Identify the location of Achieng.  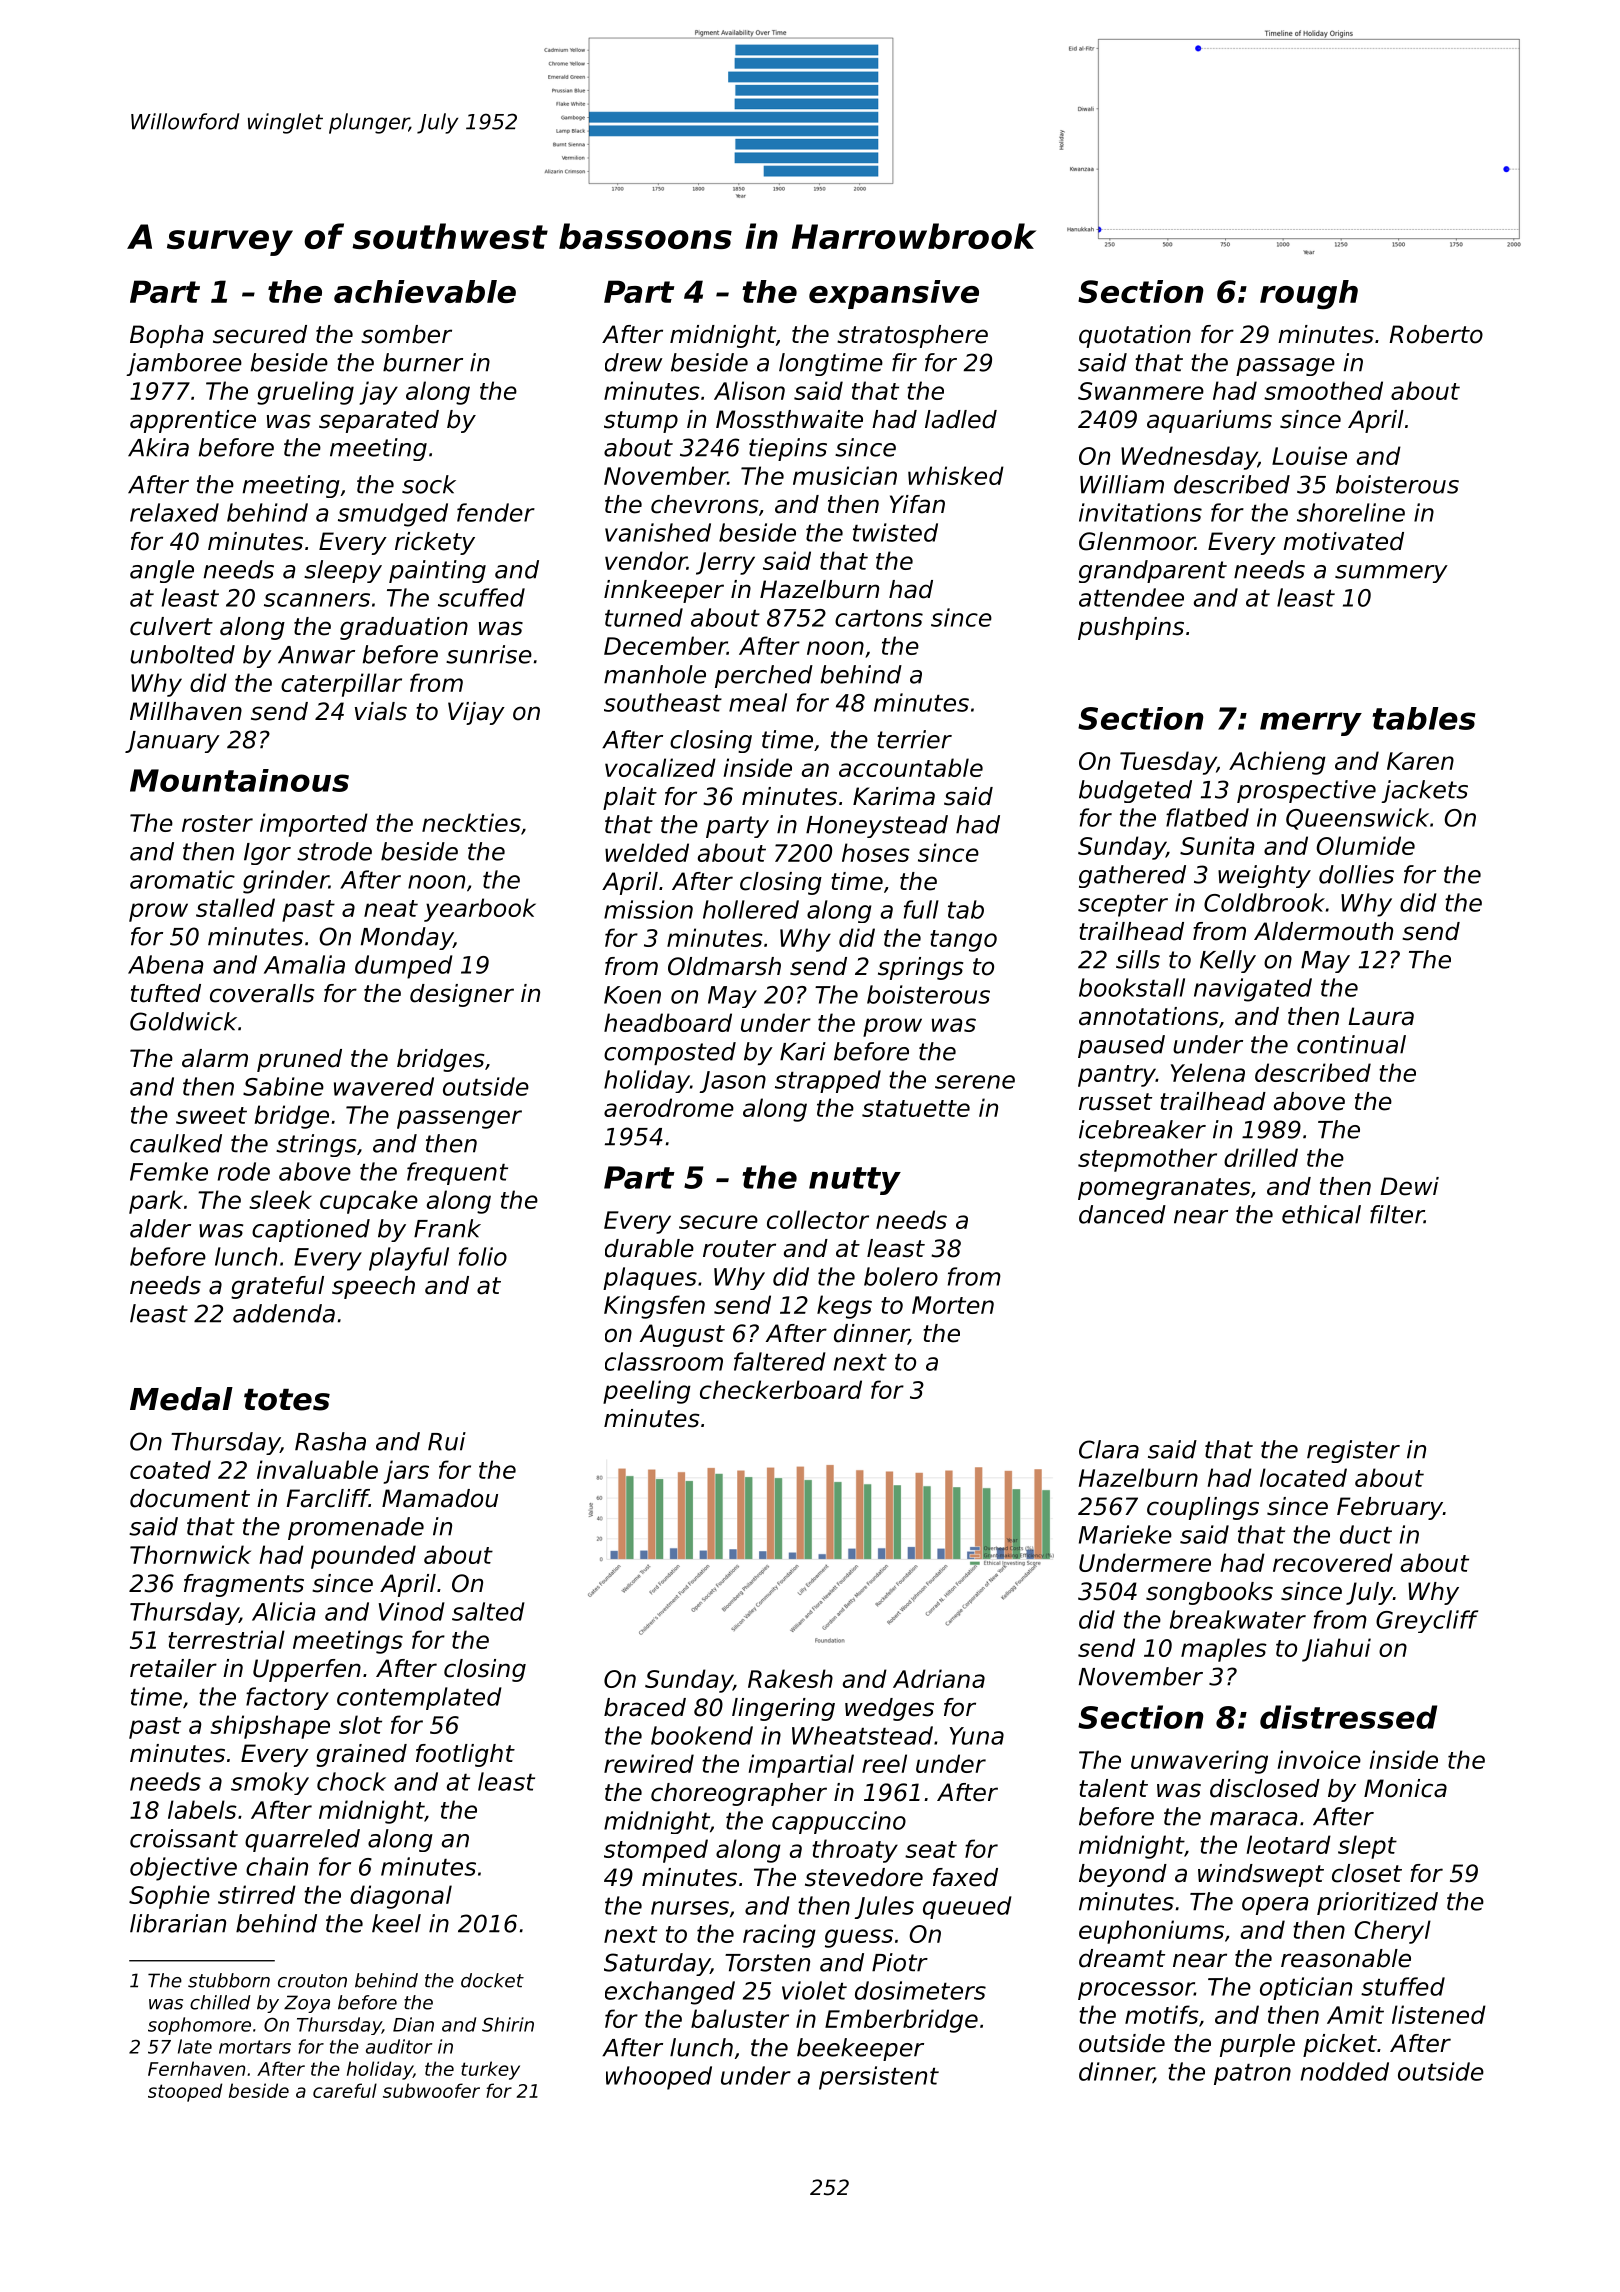
(1277, 763).
